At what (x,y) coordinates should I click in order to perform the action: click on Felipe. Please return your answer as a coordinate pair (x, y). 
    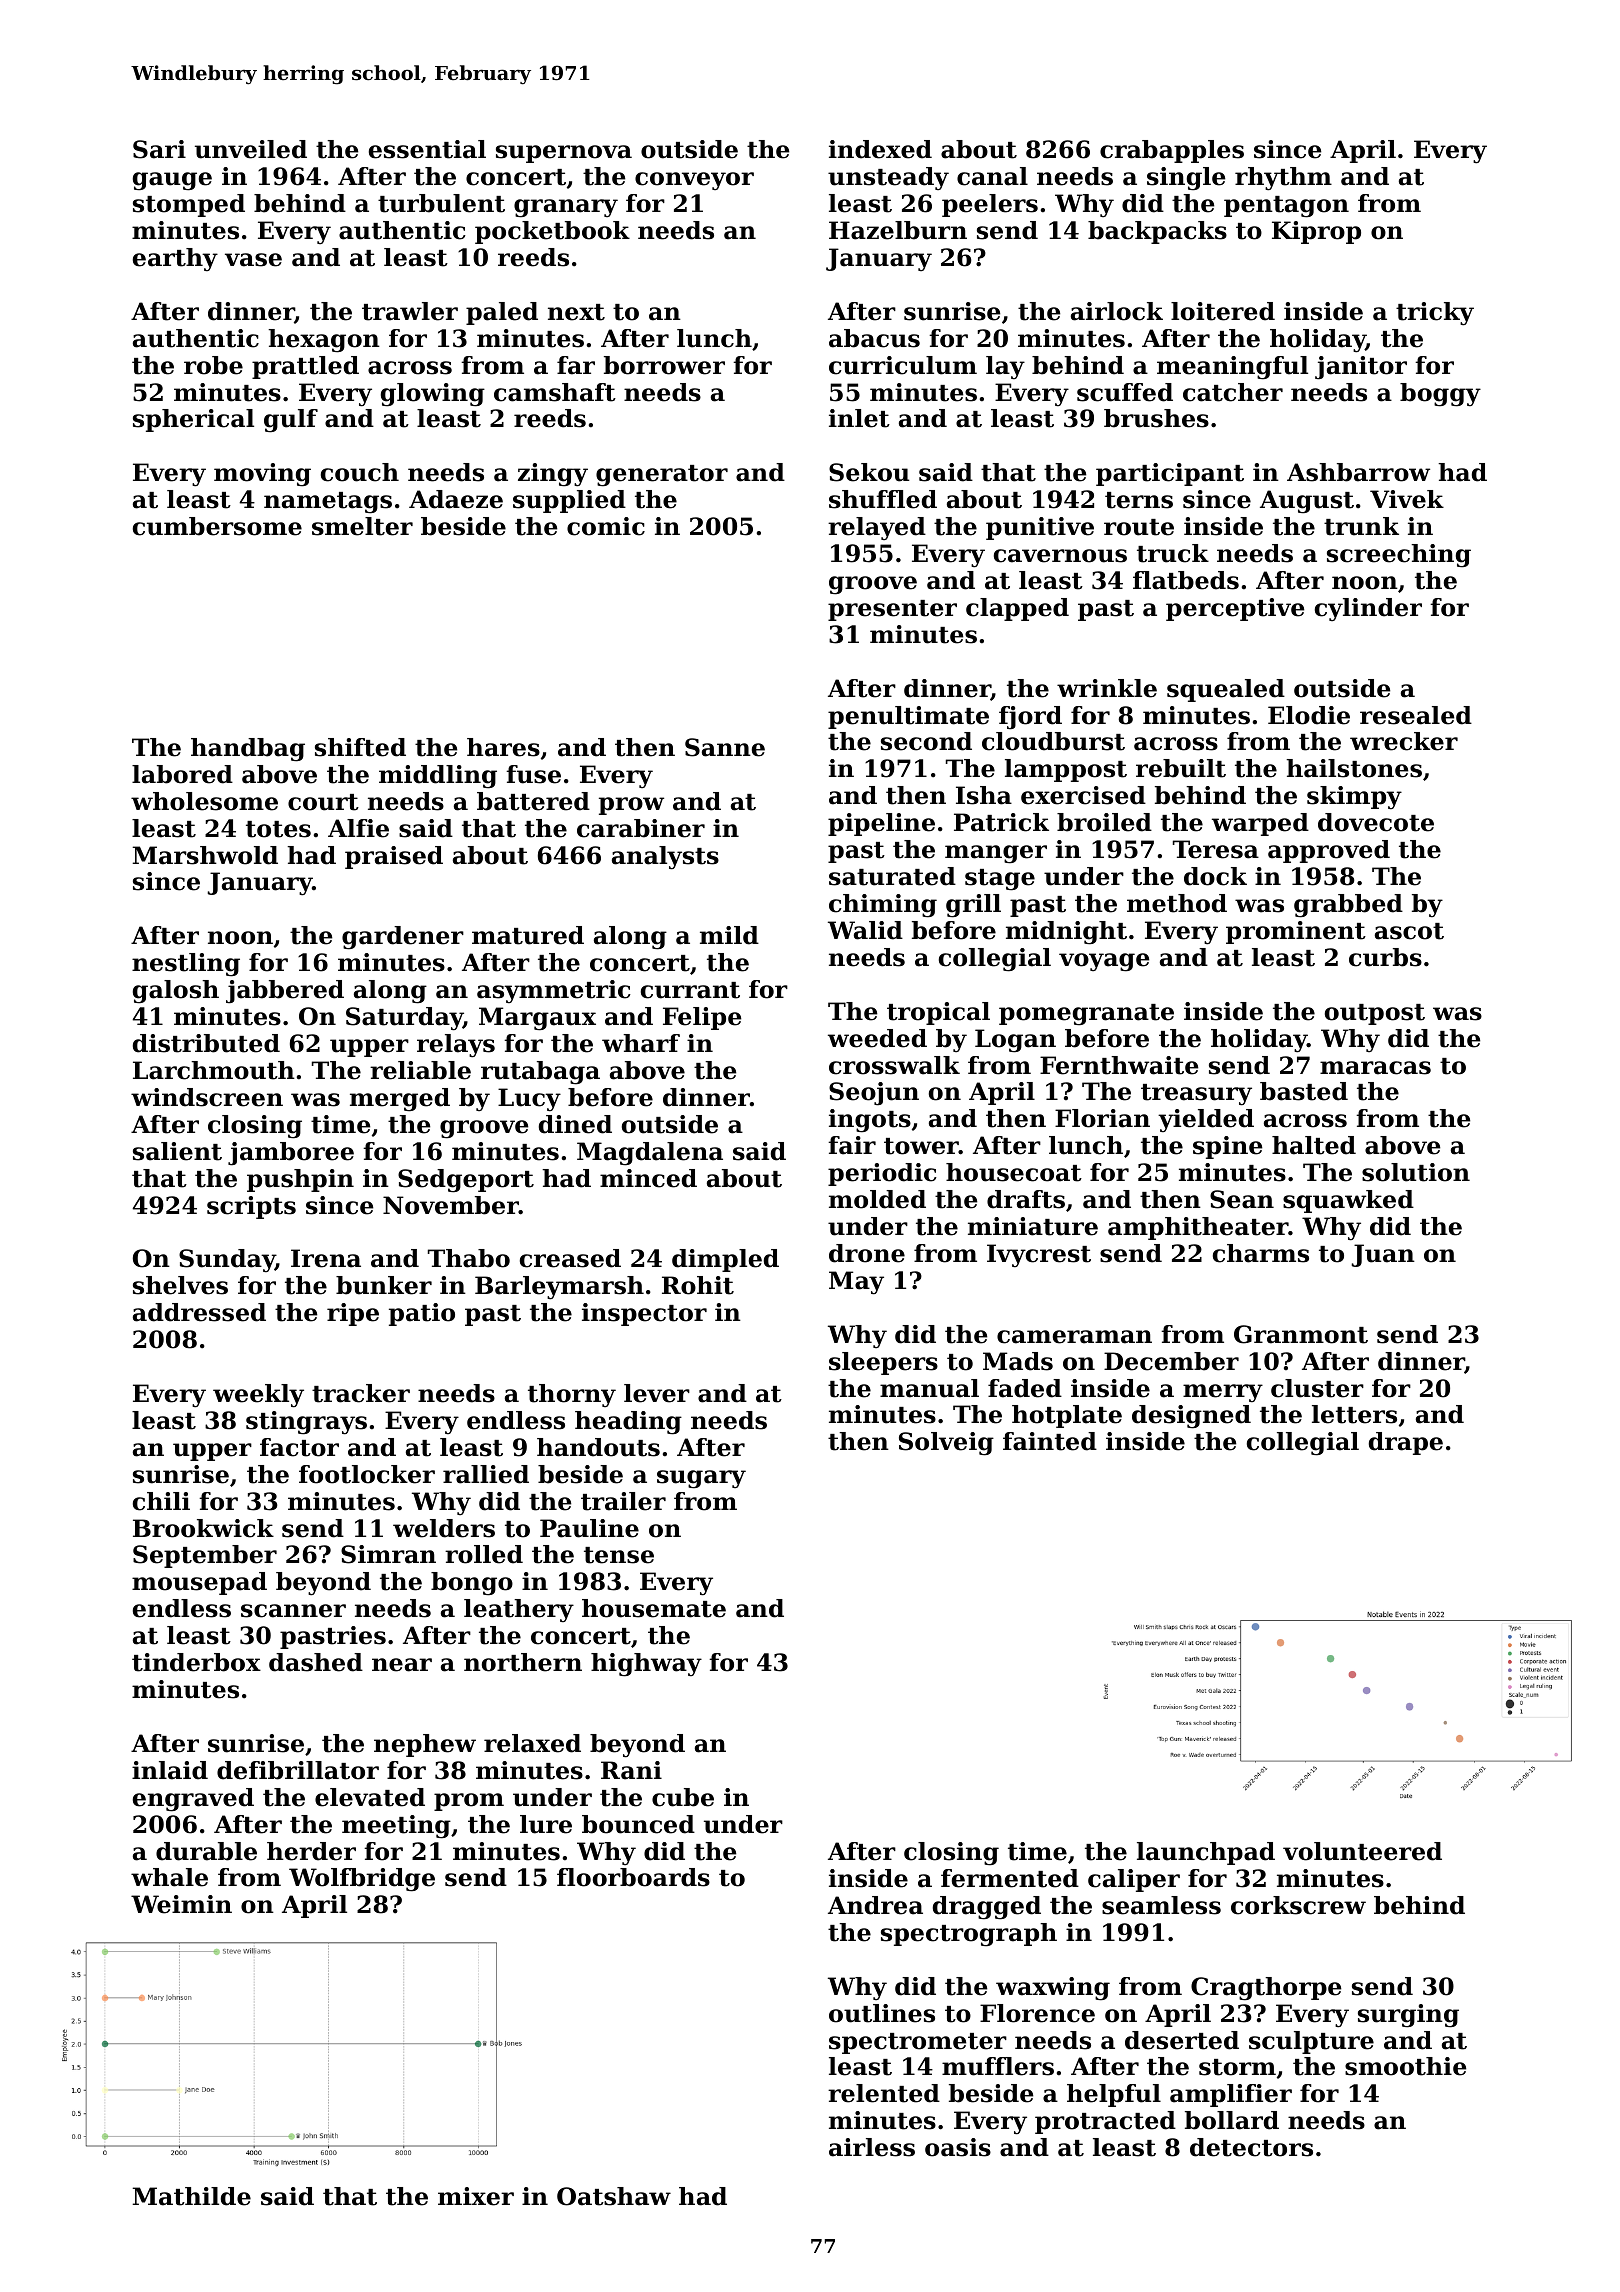
    Looking at the image, I should click on (702, 1018).
